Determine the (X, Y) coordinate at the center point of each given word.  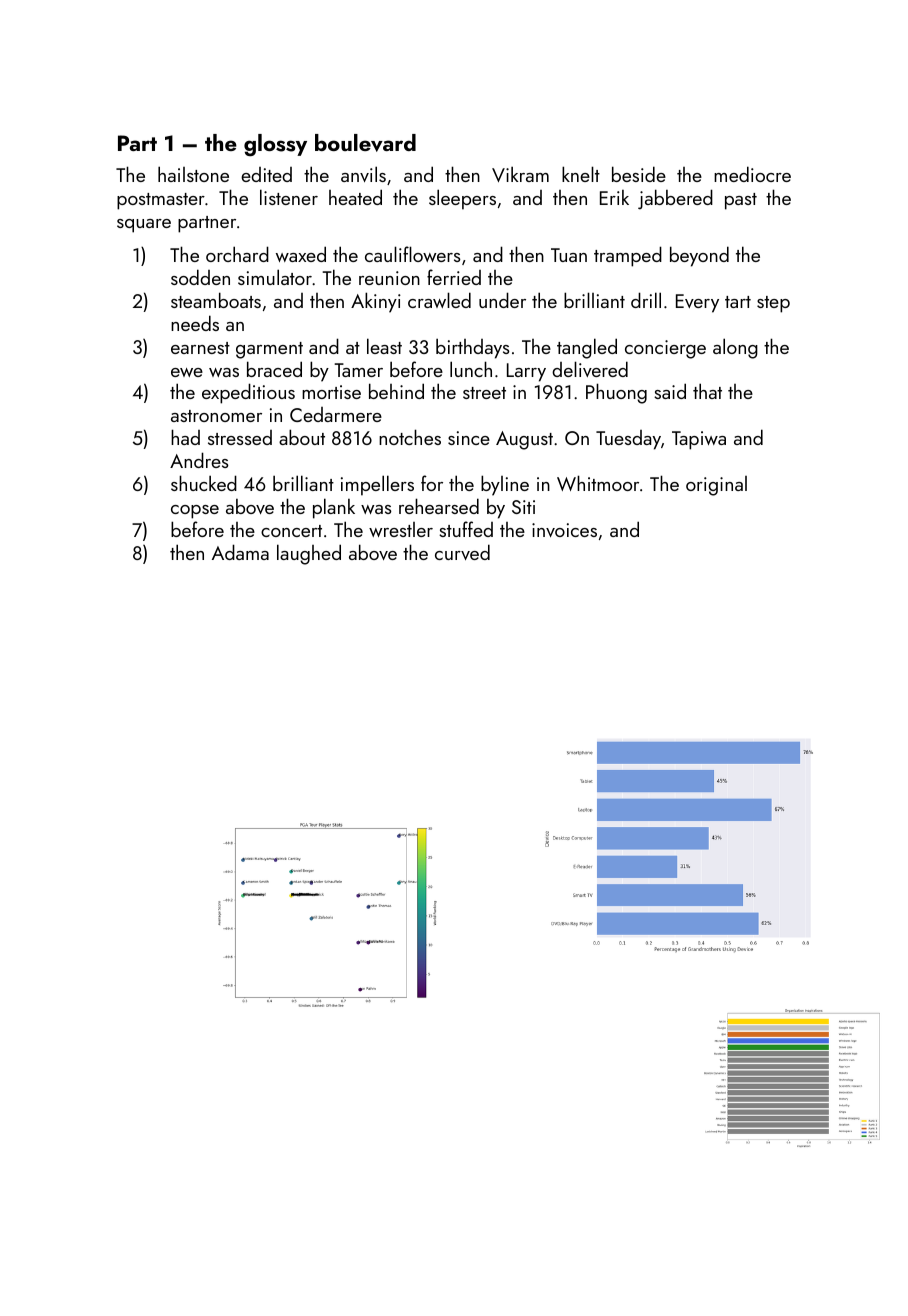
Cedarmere (336, 414)
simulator (275, 277)
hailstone (193, 174)
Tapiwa (699, 440)
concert (291, 531)
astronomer (216, 416)
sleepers (462, 199)
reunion (389, 278)
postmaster (161, 201)
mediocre (752, 174)
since (469, 438)
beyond (699, 256)
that (707, 391)
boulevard (365, 143)
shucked (204, 483)
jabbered (675, 199)
